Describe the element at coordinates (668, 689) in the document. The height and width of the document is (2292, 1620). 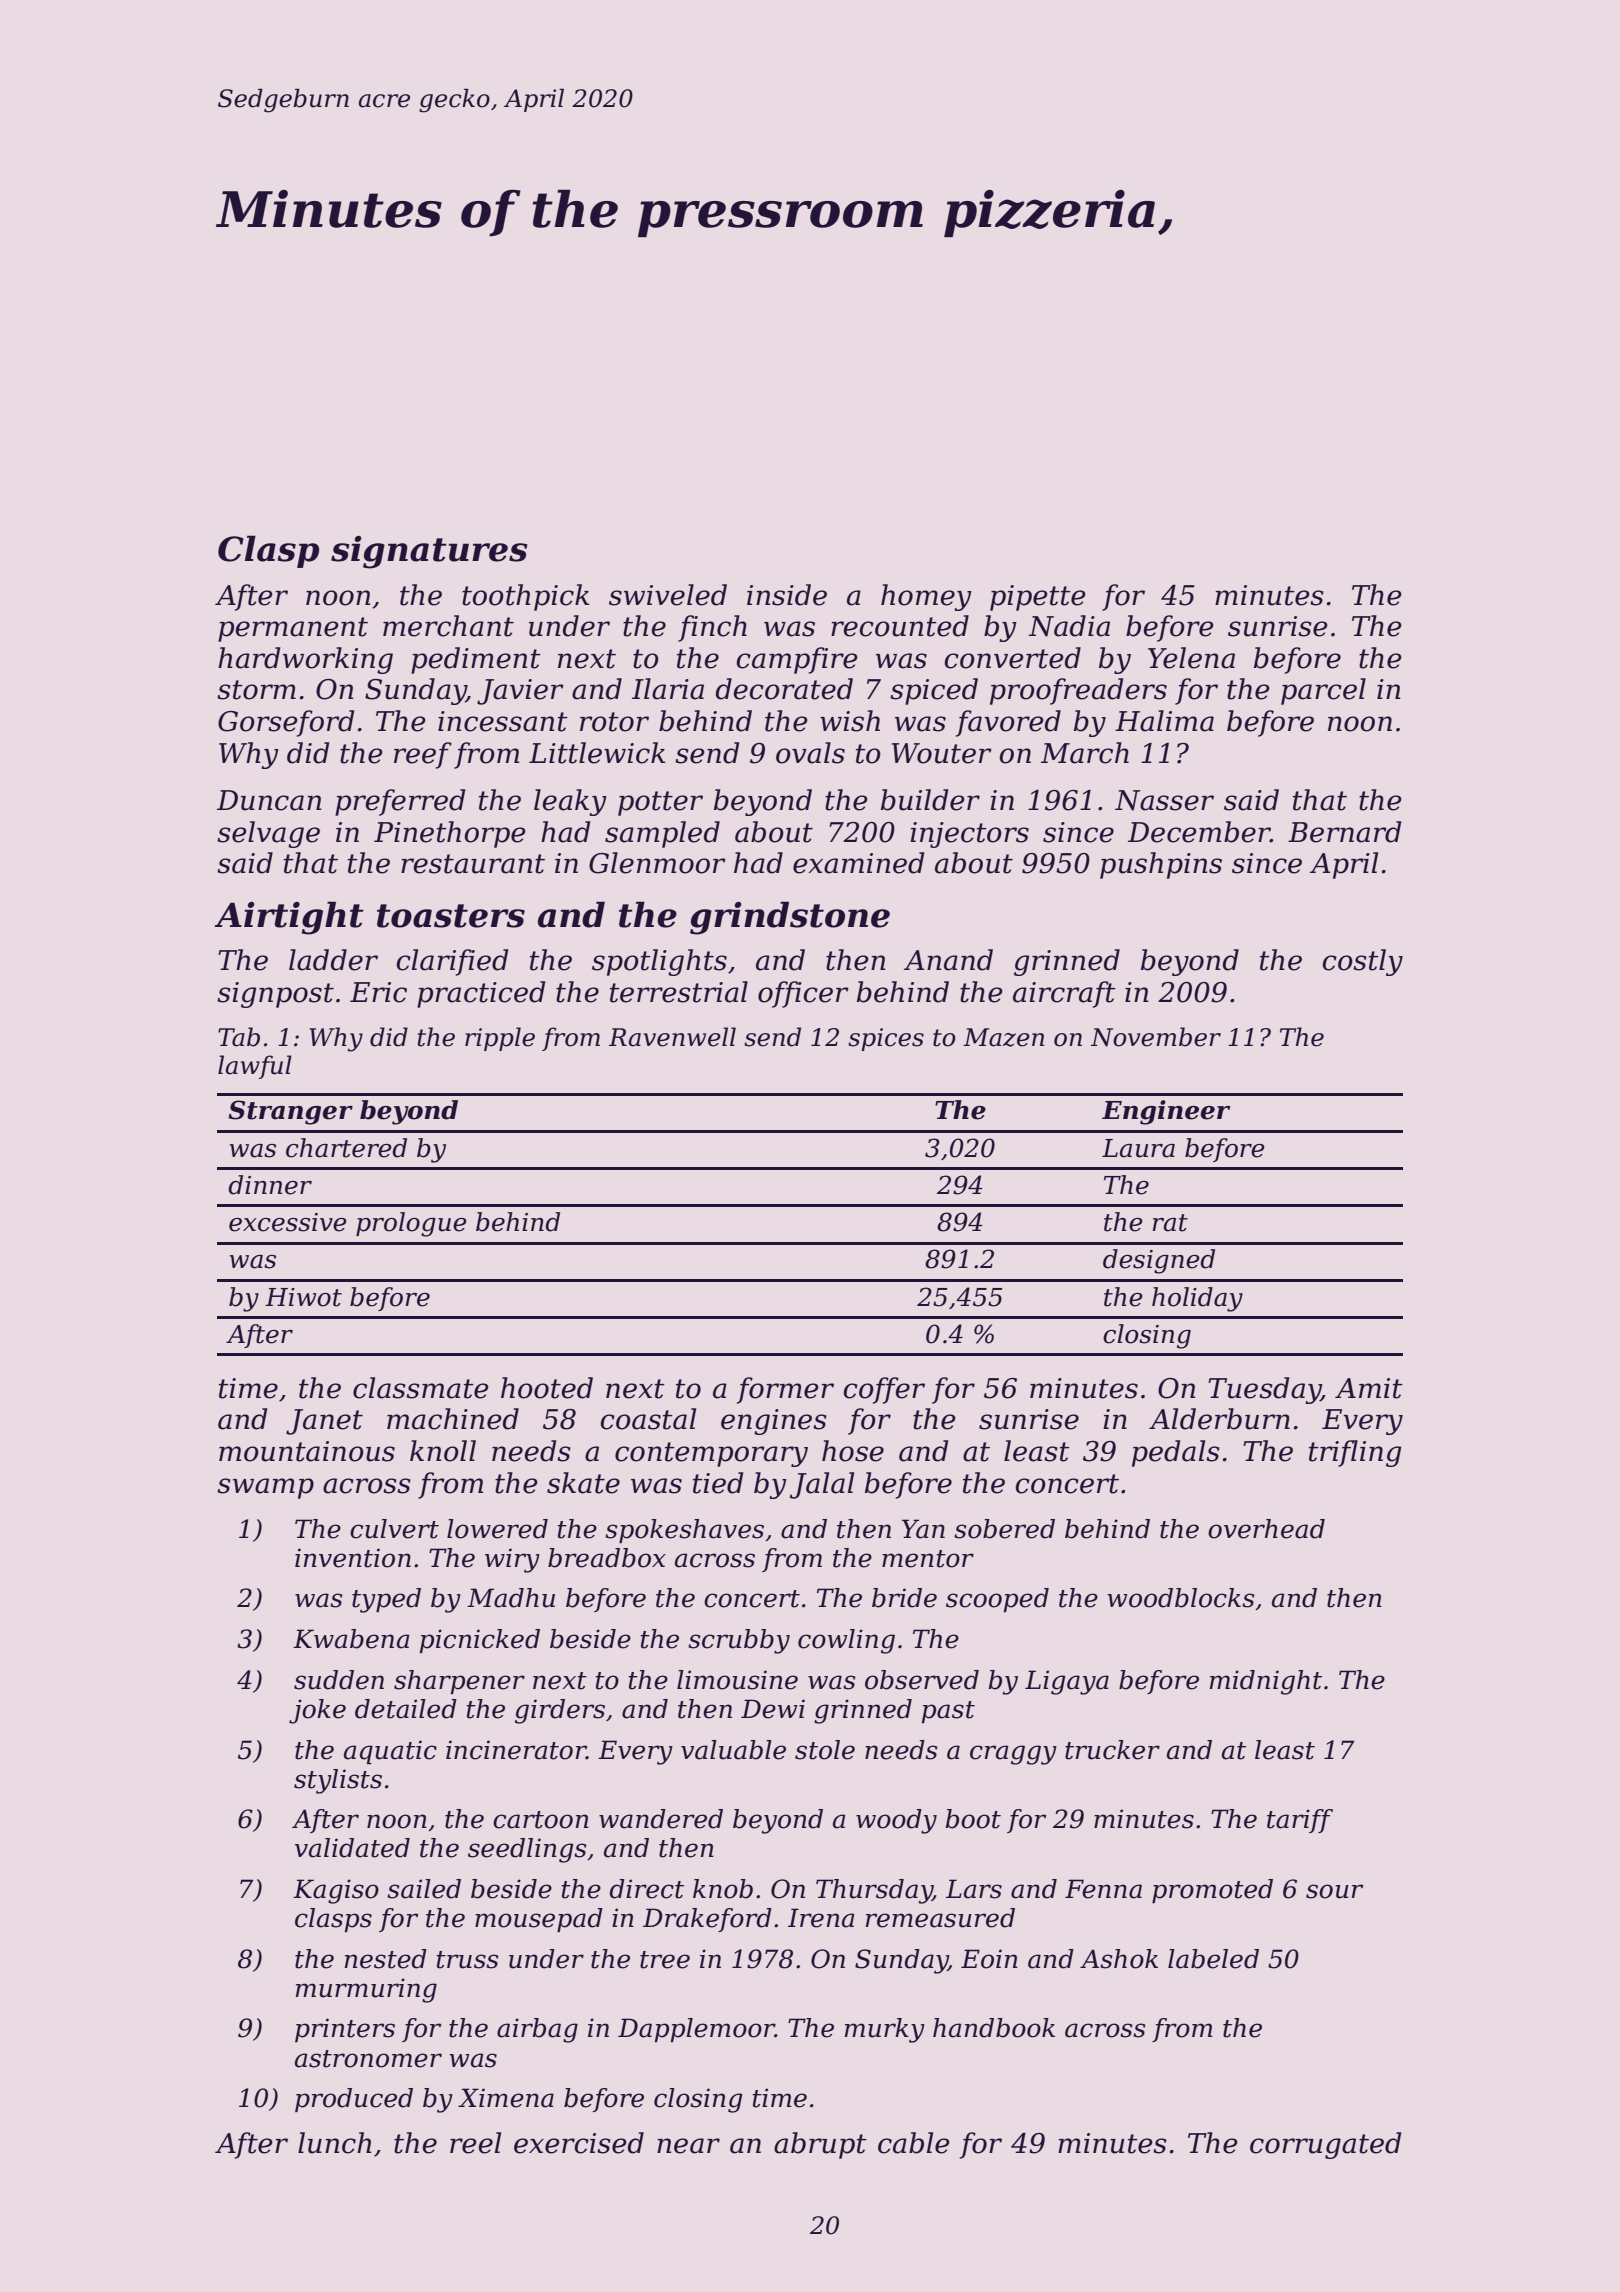
I see `Ilaria` at that location.
